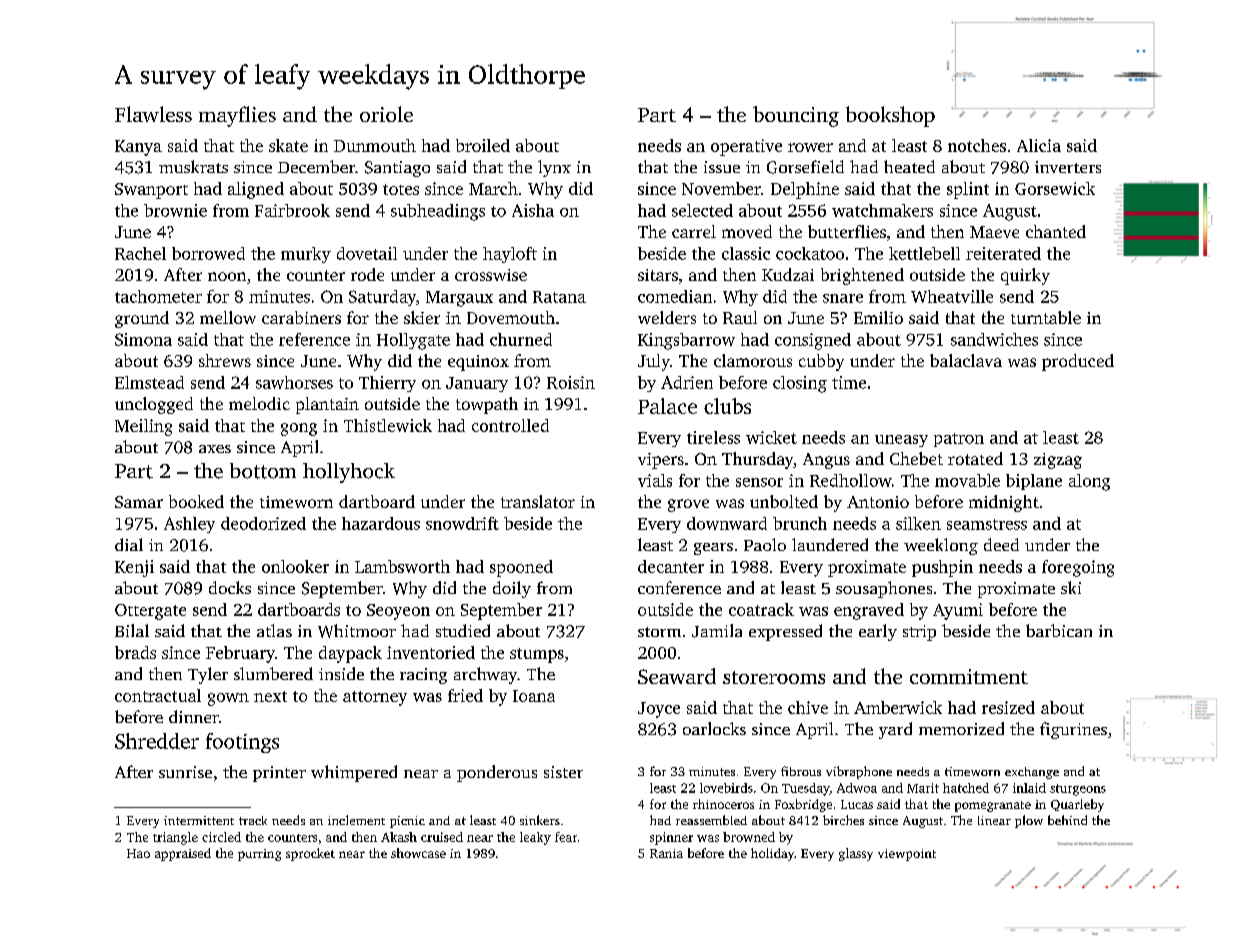 This page has width=1233, height=952. What do you see at coordinates (772, 854) in the page?
I see `holiday` at bounding box center [772, 854].
